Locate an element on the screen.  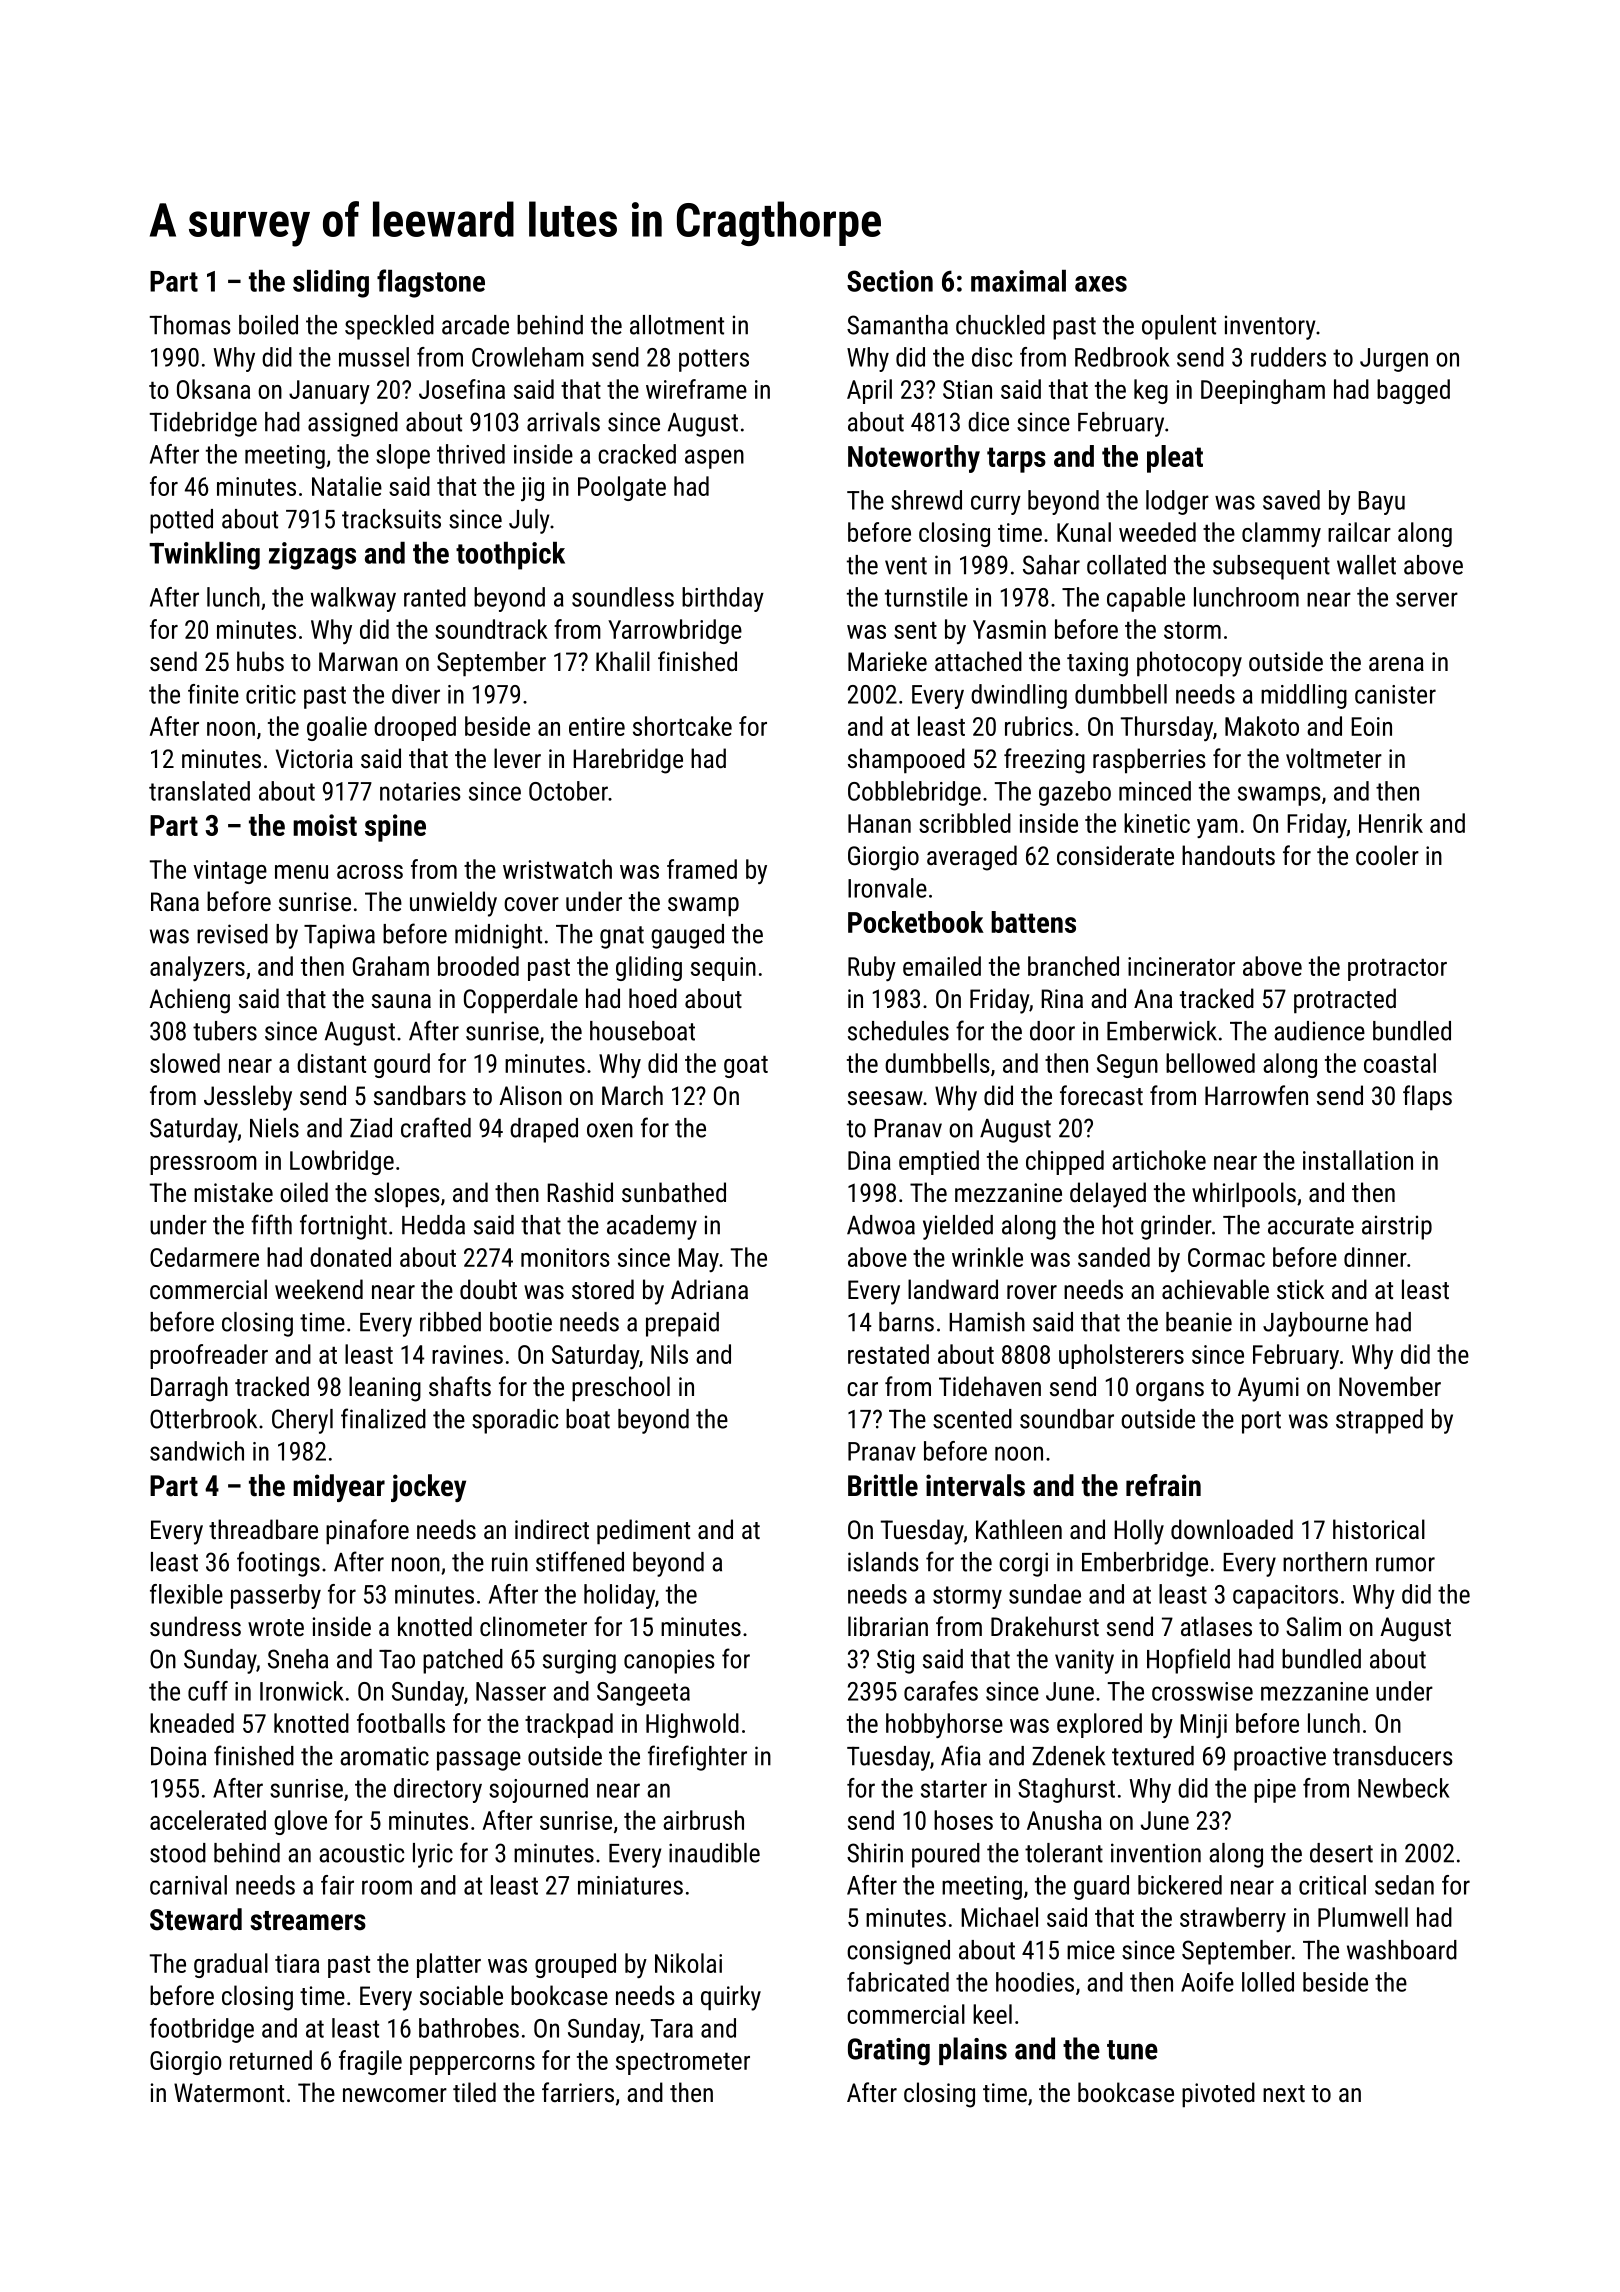
preschool is located at coordinates (621, 1389).
